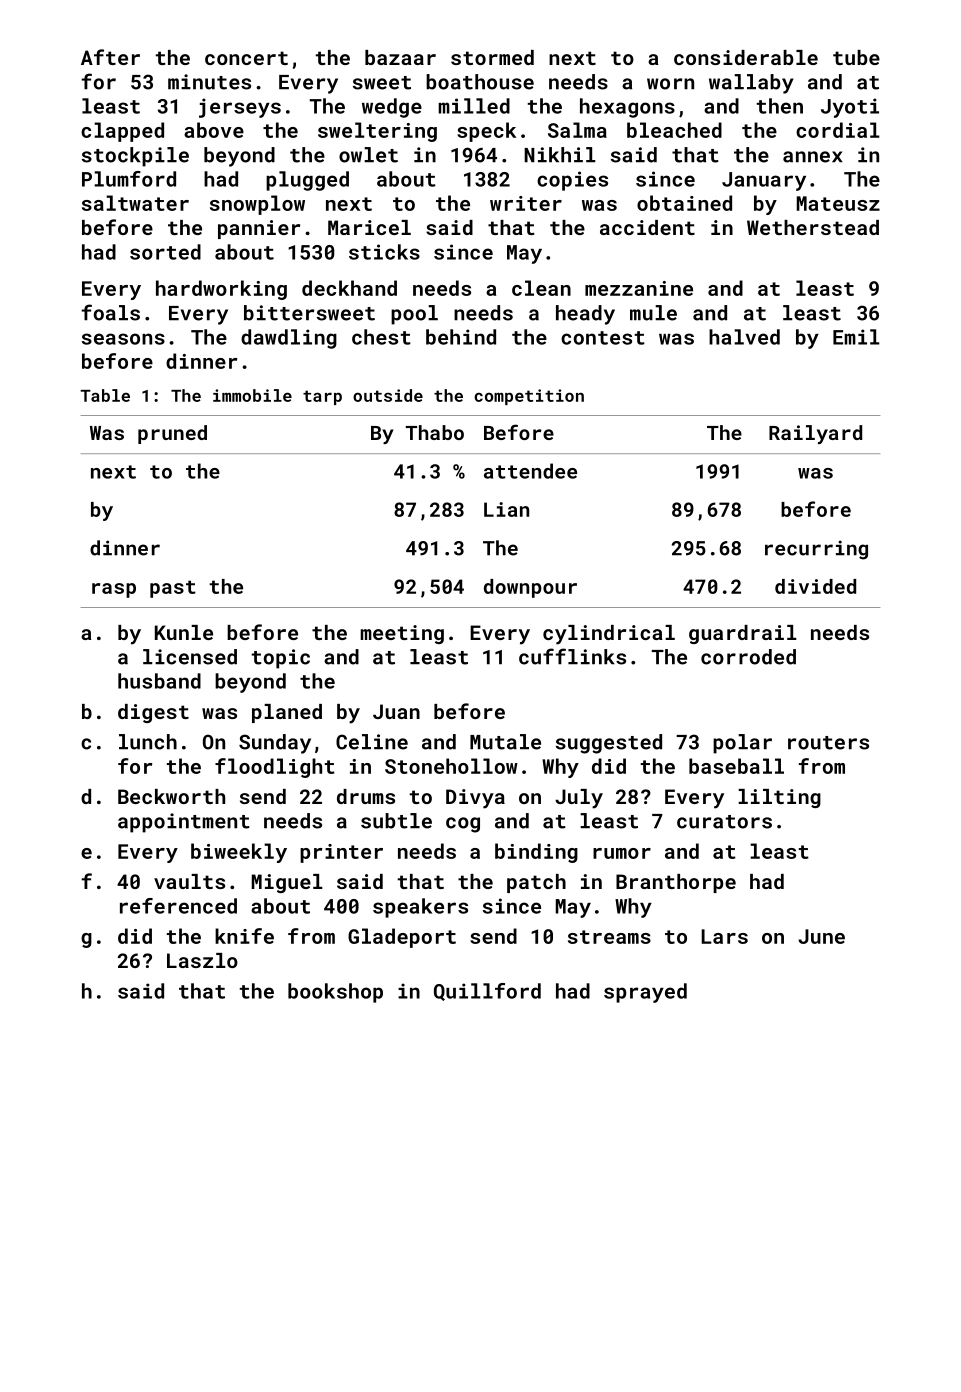 This screenshot has height=1392, width=961. What do you see at coordinates (209, 82) in the screenshot?
I see `minutes` at bounding box center [209, 82].
